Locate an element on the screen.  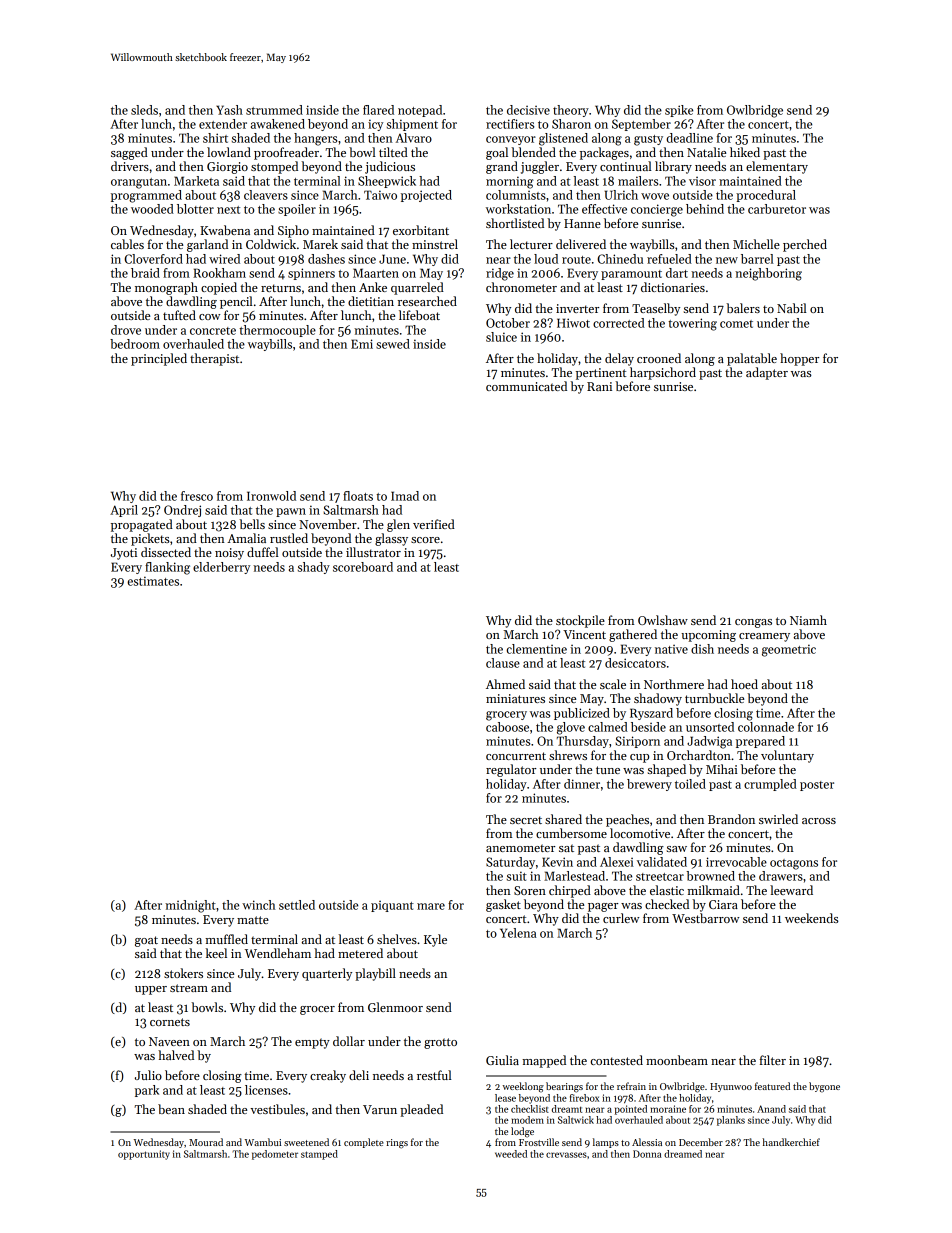
therapist is located at coordinates (214, 359).
